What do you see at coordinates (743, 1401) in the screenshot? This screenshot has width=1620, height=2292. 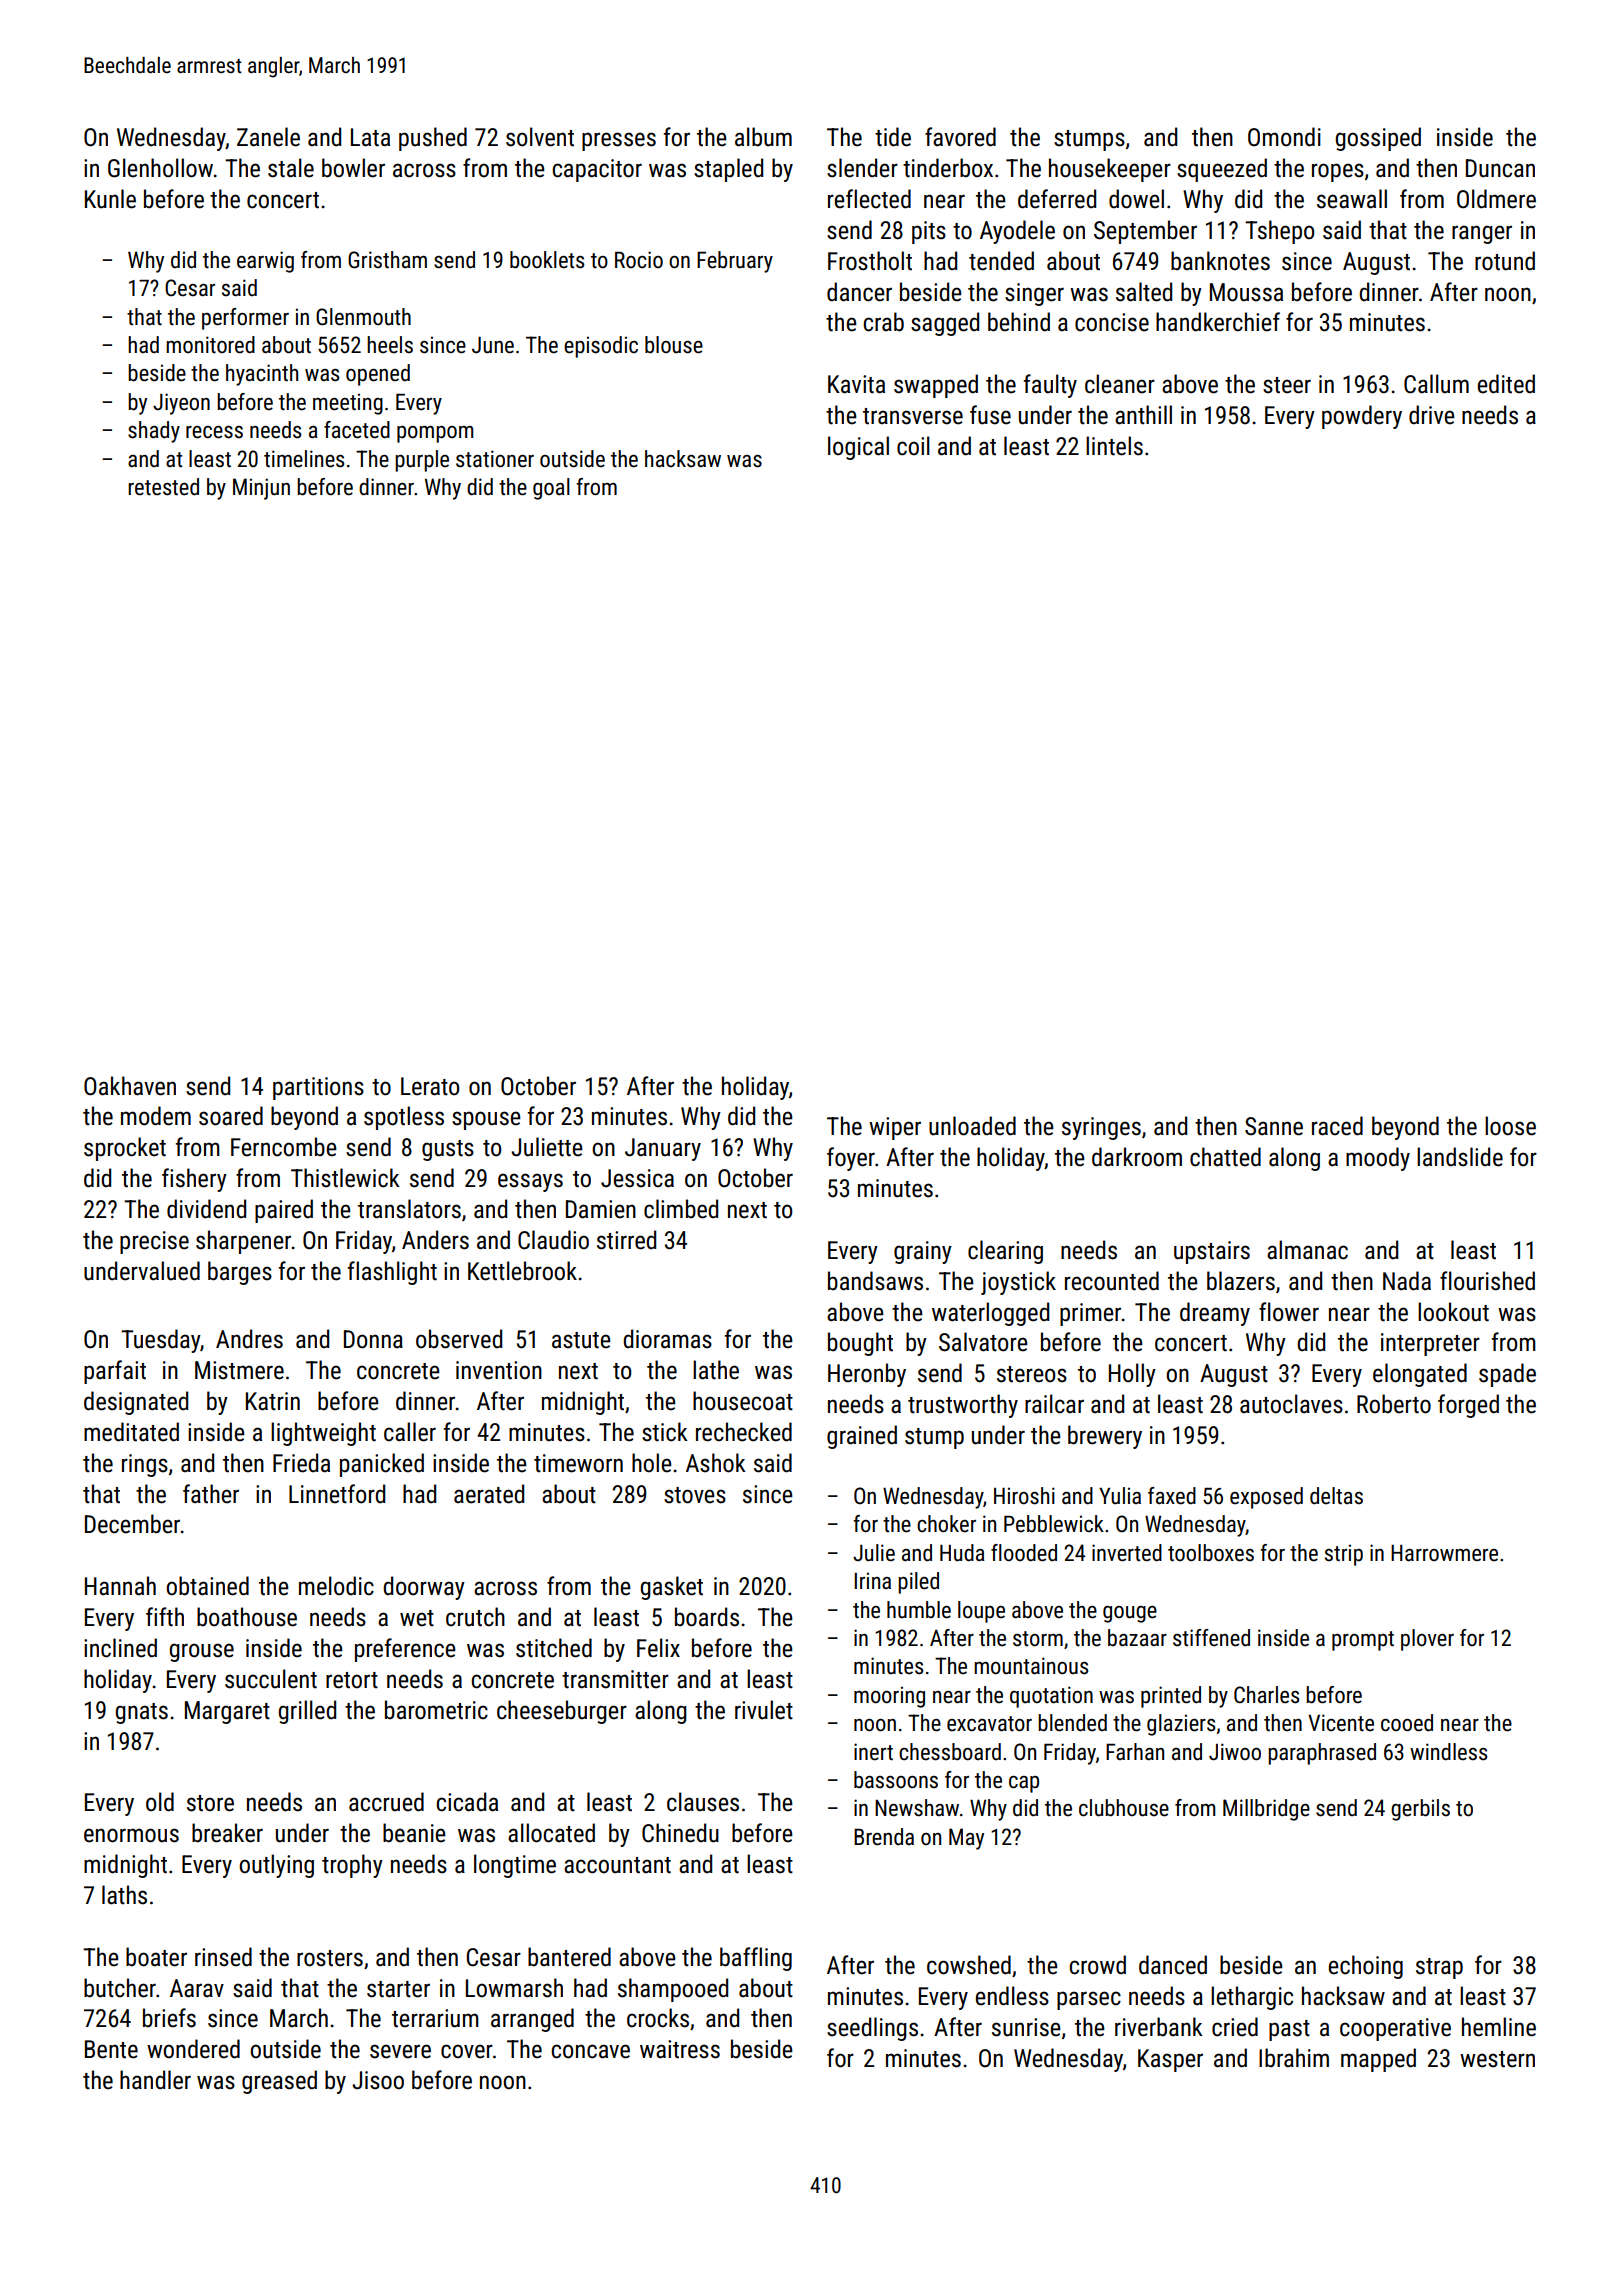 I see `housecoat` at bounding box center [743, 1401].
